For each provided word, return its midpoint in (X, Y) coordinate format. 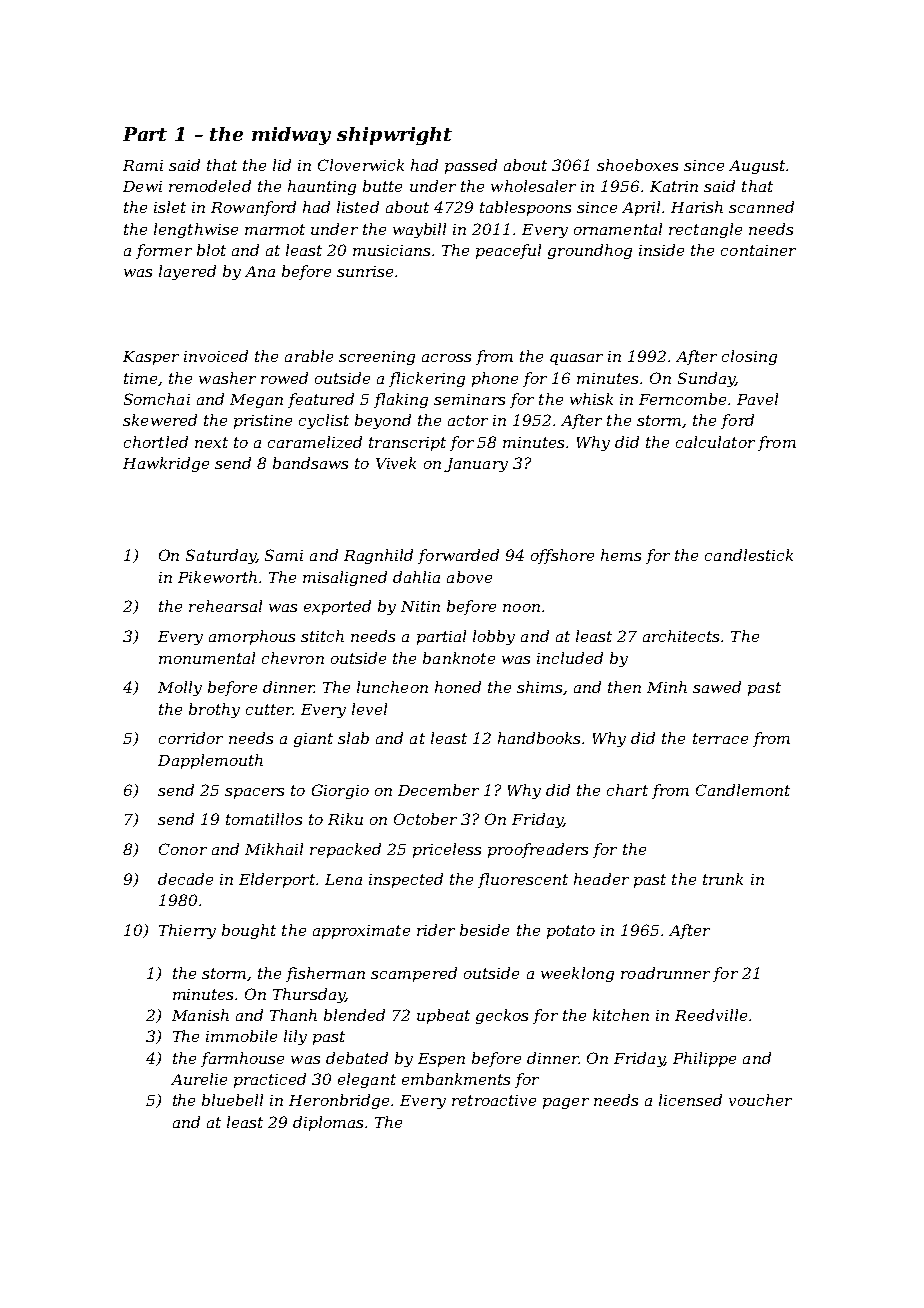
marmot (275, 229)
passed (471, 166)
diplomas (328, 1123)
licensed (690, 1100)
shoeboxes (637, 165)
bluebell (232, 1100)
